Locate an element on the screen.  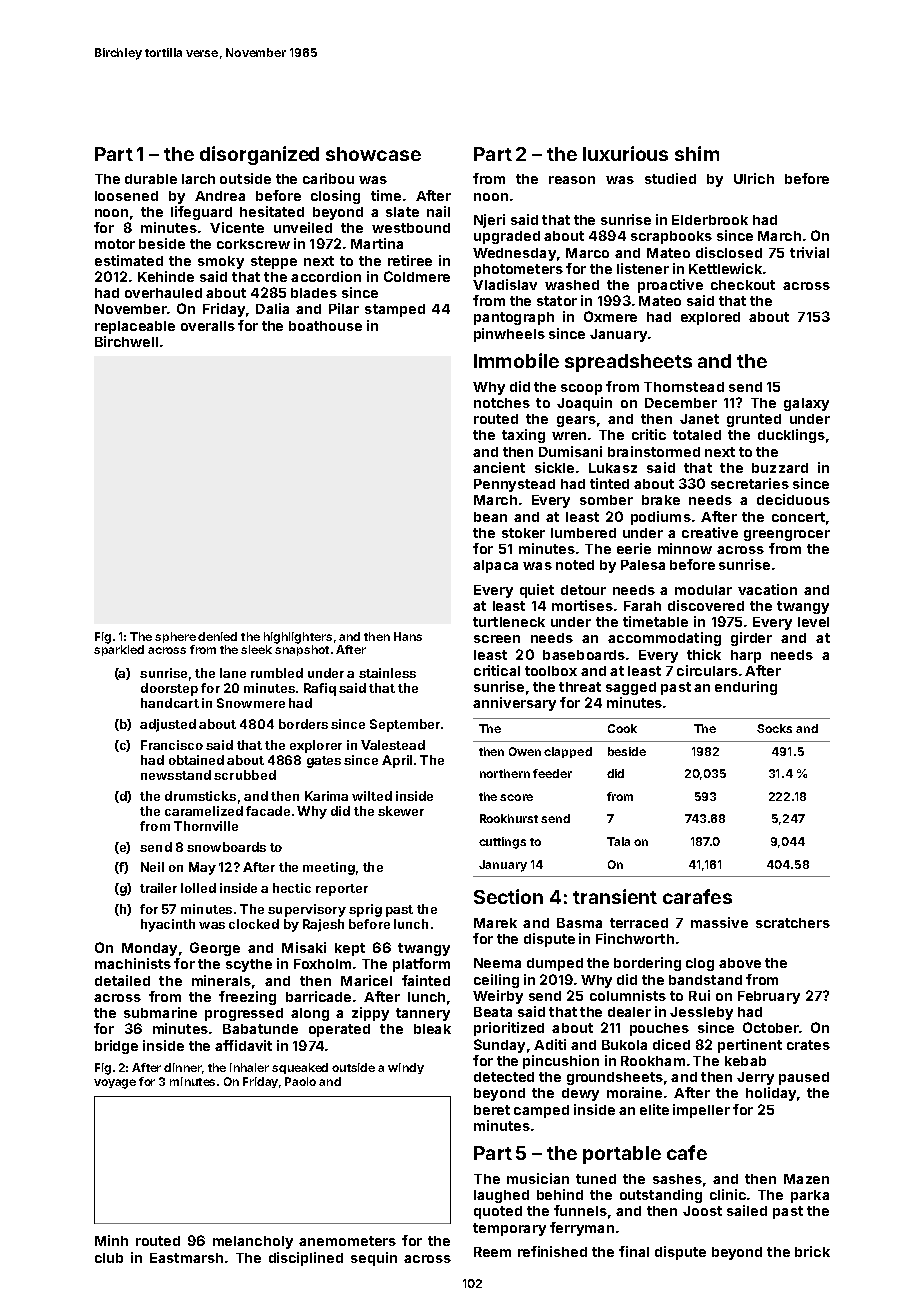
Ulrich is located at coordinates (754, 178).
